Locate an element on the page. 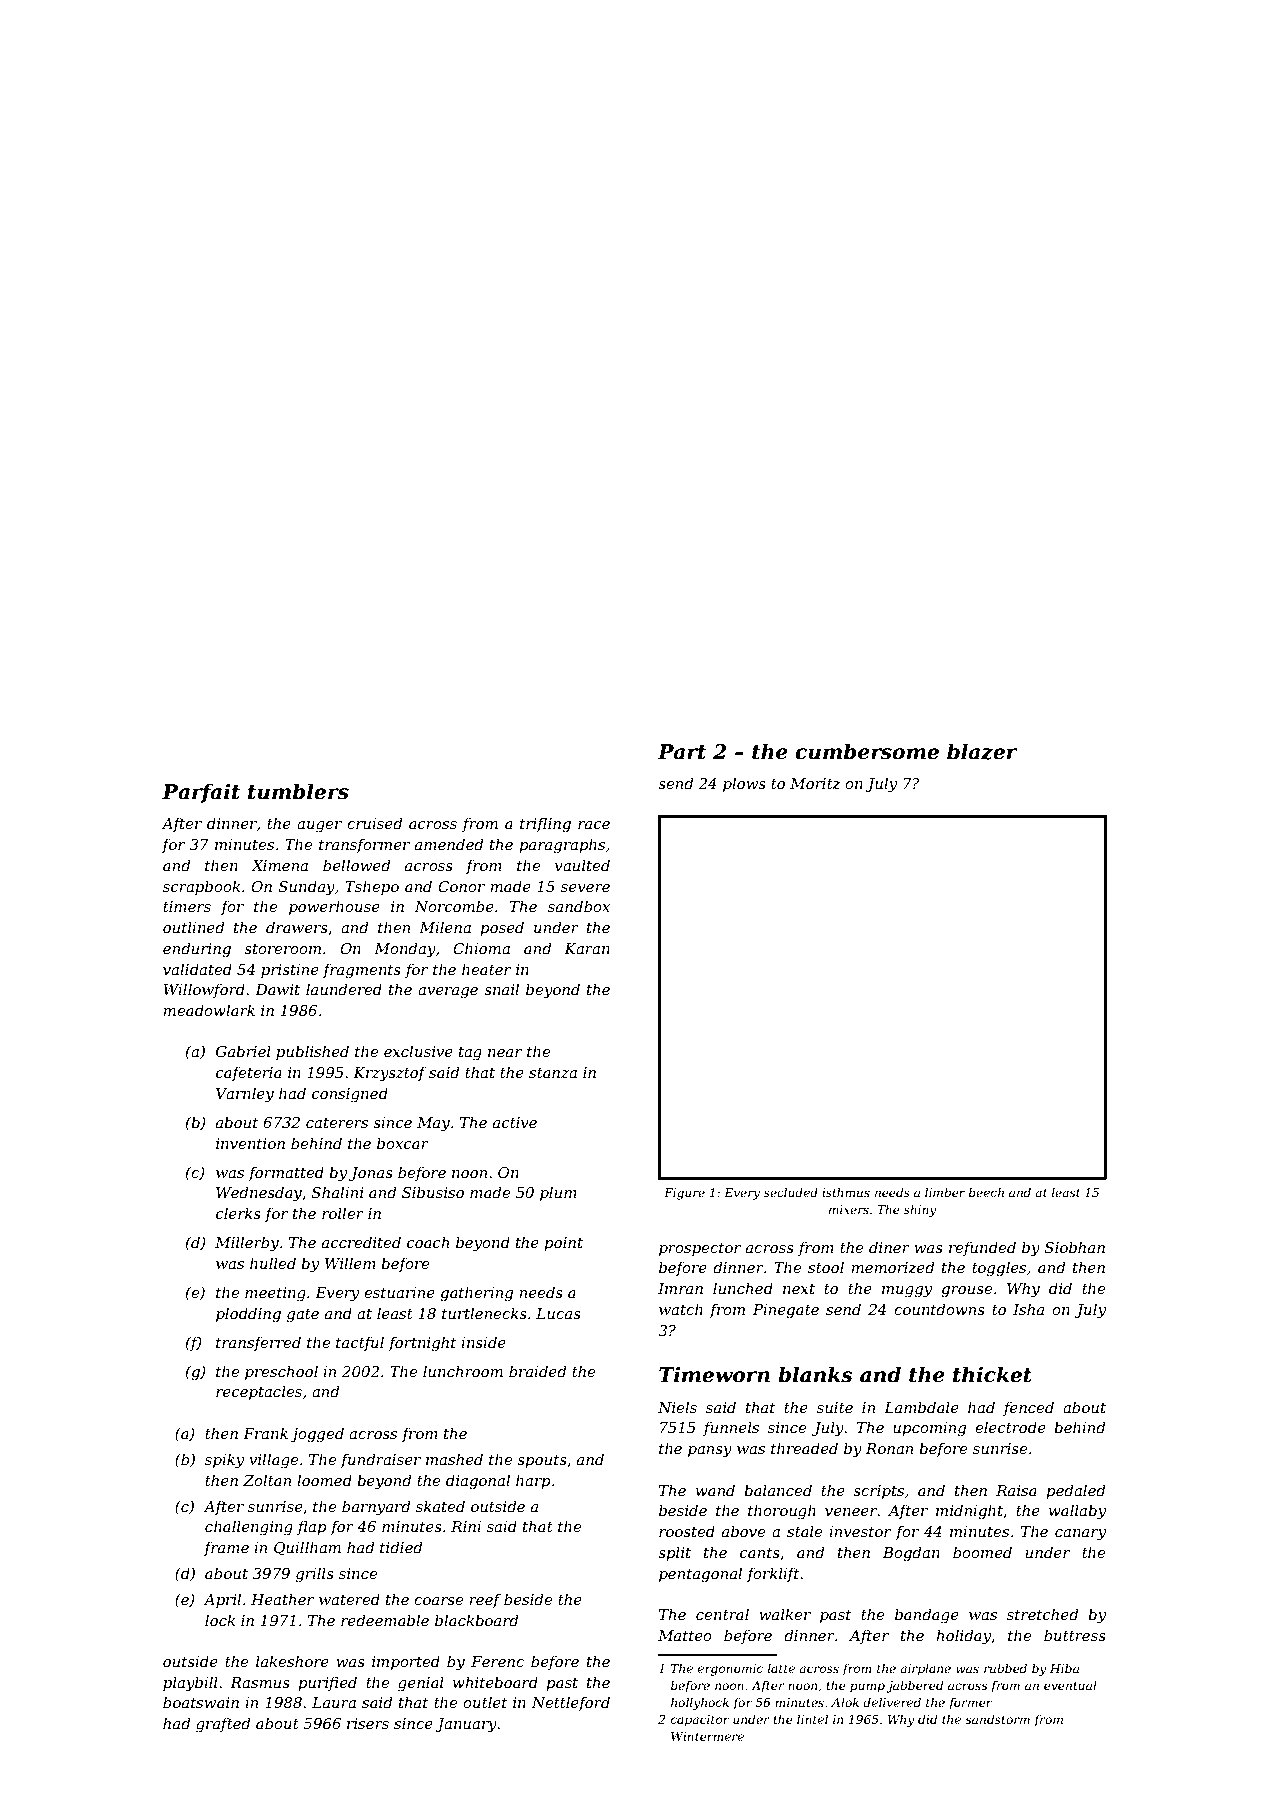 Image resolution: width=1269 pixels, height=1794 pixels. Norcombe is located at coordinates (454, 906).
